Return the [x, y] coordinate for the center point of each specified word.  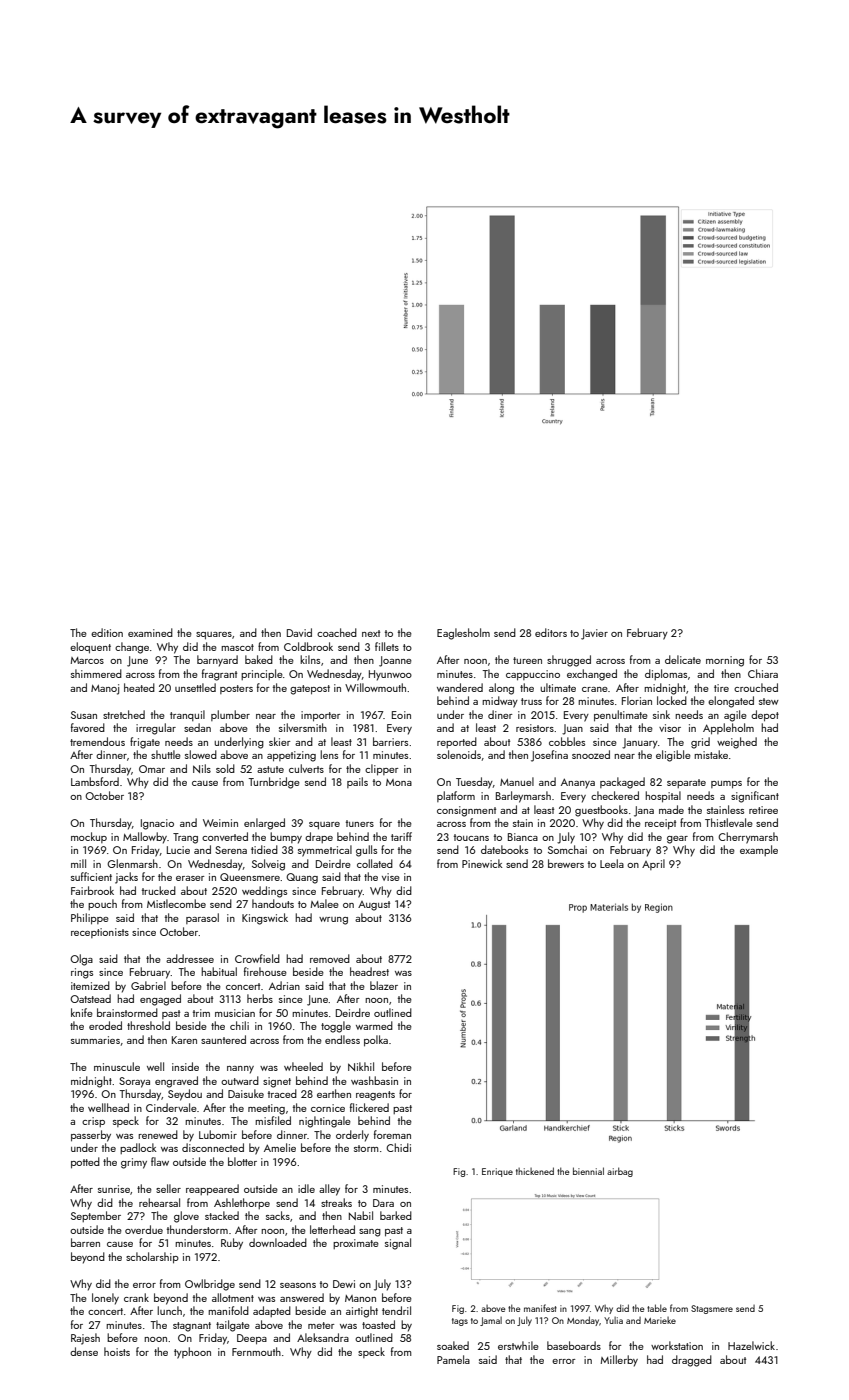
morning [725, 661]
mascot [237, 647]
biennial [588, 1171]
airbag [620, 1172]
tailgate [233, 1326]
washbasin [374, 1080]
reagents [375, 1096]
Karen [184, 1040]
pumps [726, 785]
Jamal [491, 1321]
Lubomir [218, 1134]
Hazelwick [751, 1345]
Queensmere [250, 877]
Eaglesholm [463, 634]
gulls [366, 851]
